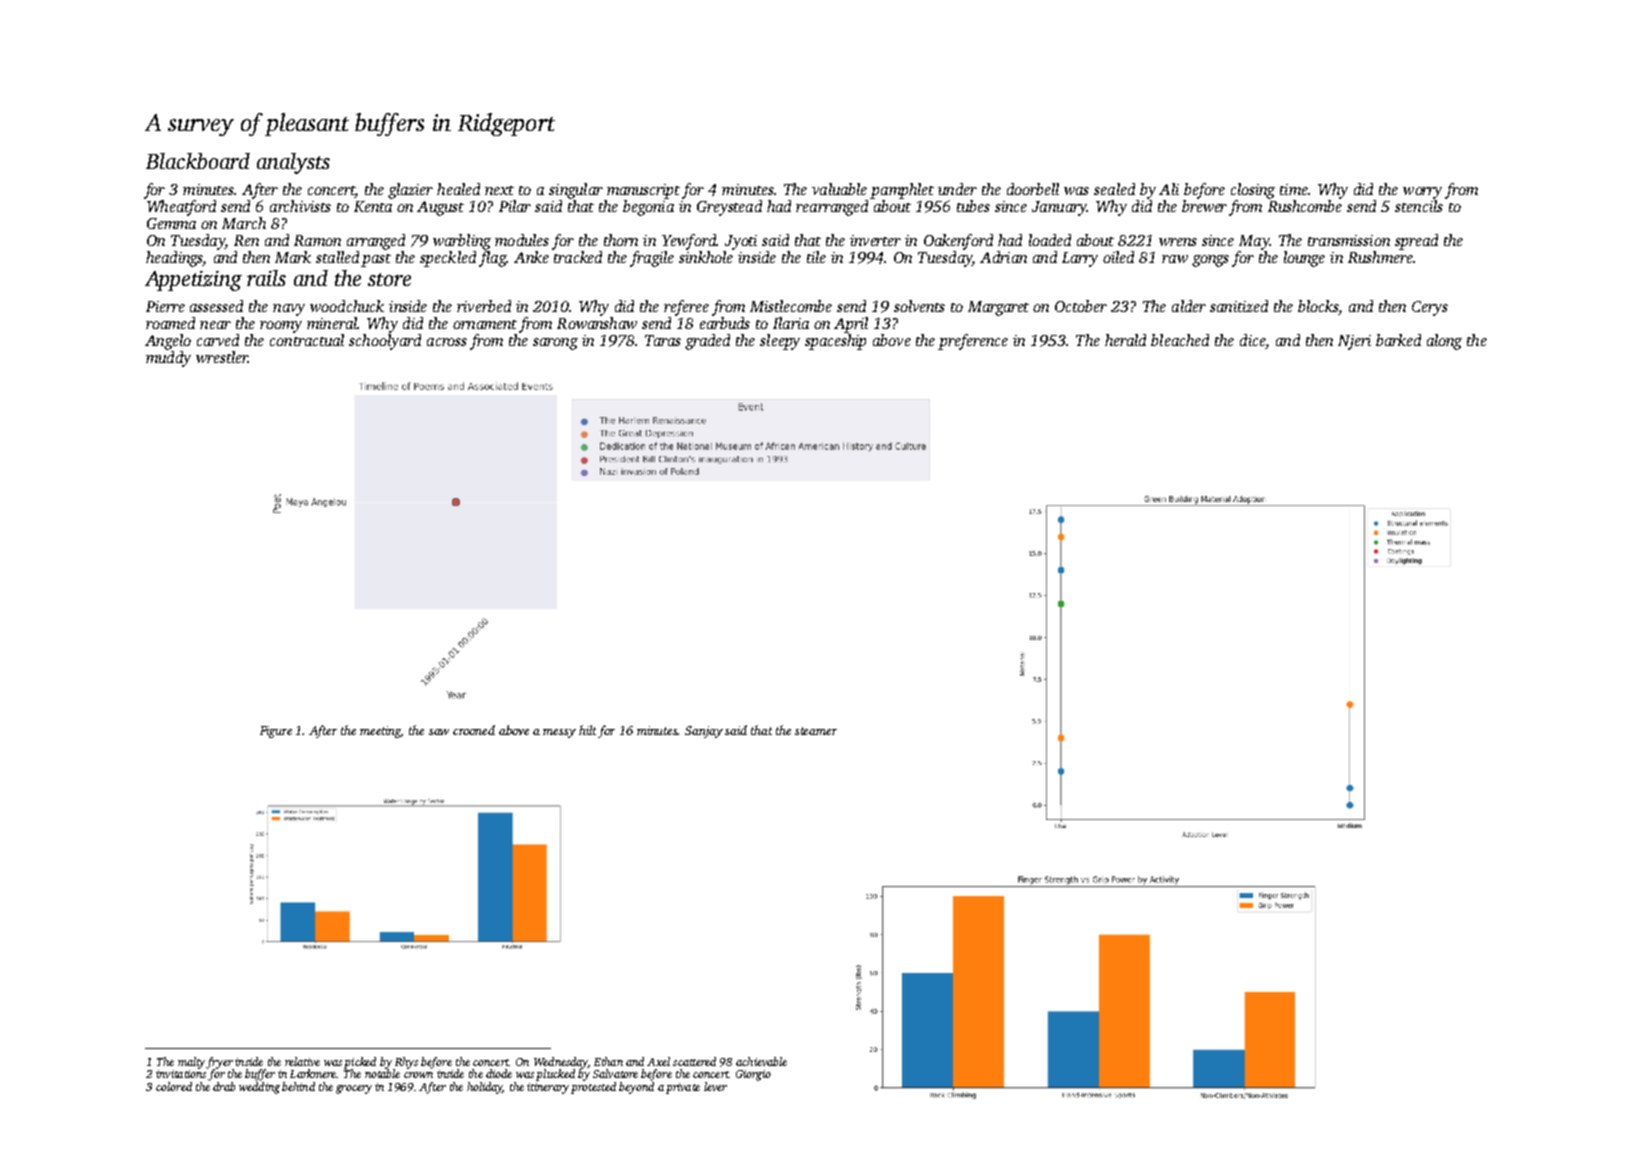 The height and width of the screenshot is (1156, 1635). I want to click on along, so click(1444, 342).
